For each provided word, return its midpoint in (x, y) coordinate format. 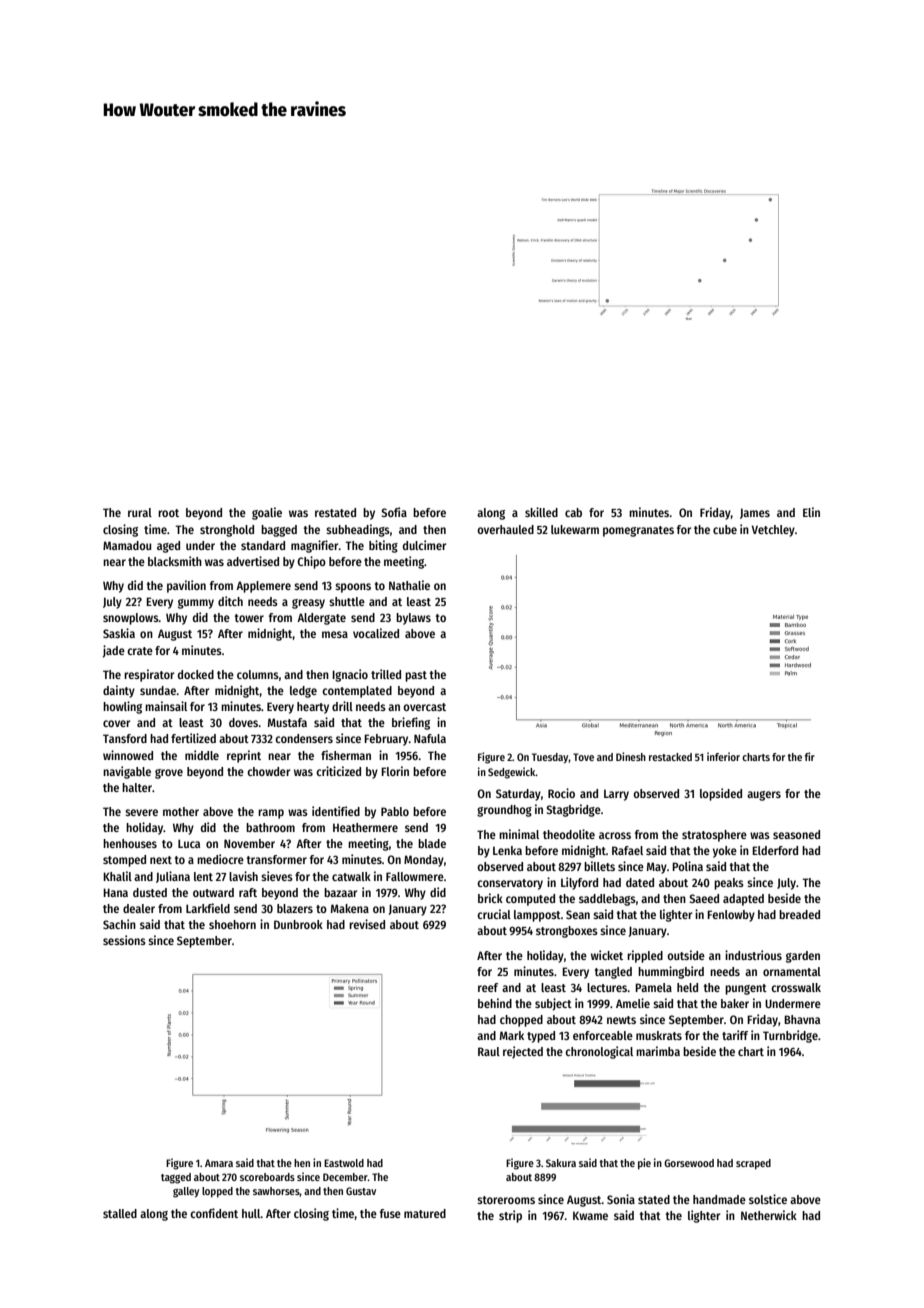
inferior (723, 756)
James (755, 513)
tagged (176, 1178)
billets (599, 866)
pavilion (186, 586)
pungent (746, 989)
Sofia (394, 512)
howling (122, 707)
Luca (189, 843)
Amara (219, 1163)
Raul (489, 1051)
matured (425, 1213)
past (416, 676)
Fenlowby (731, 916)
